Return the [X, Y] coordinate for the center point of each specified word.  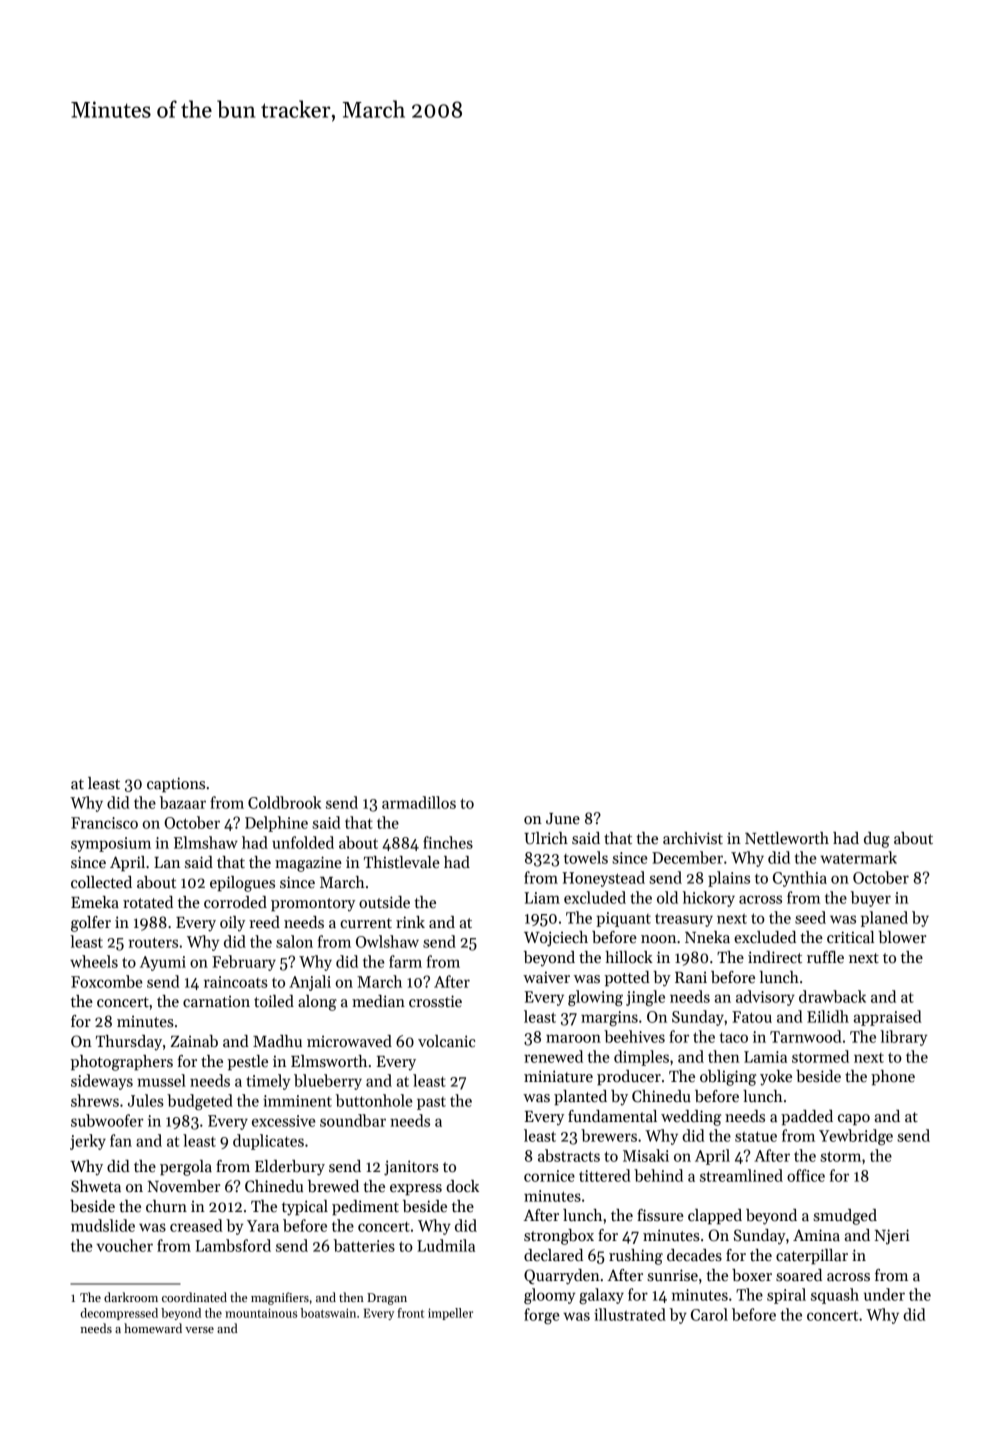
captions [176, 784]
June [563, 819]
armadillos [419, 802]
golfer [91, 924]
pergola [186, 1168]
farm [405, 961]
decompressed [119, 1314]
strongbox [559, 1237]
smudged [845, 1217]
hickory [709, 899]
